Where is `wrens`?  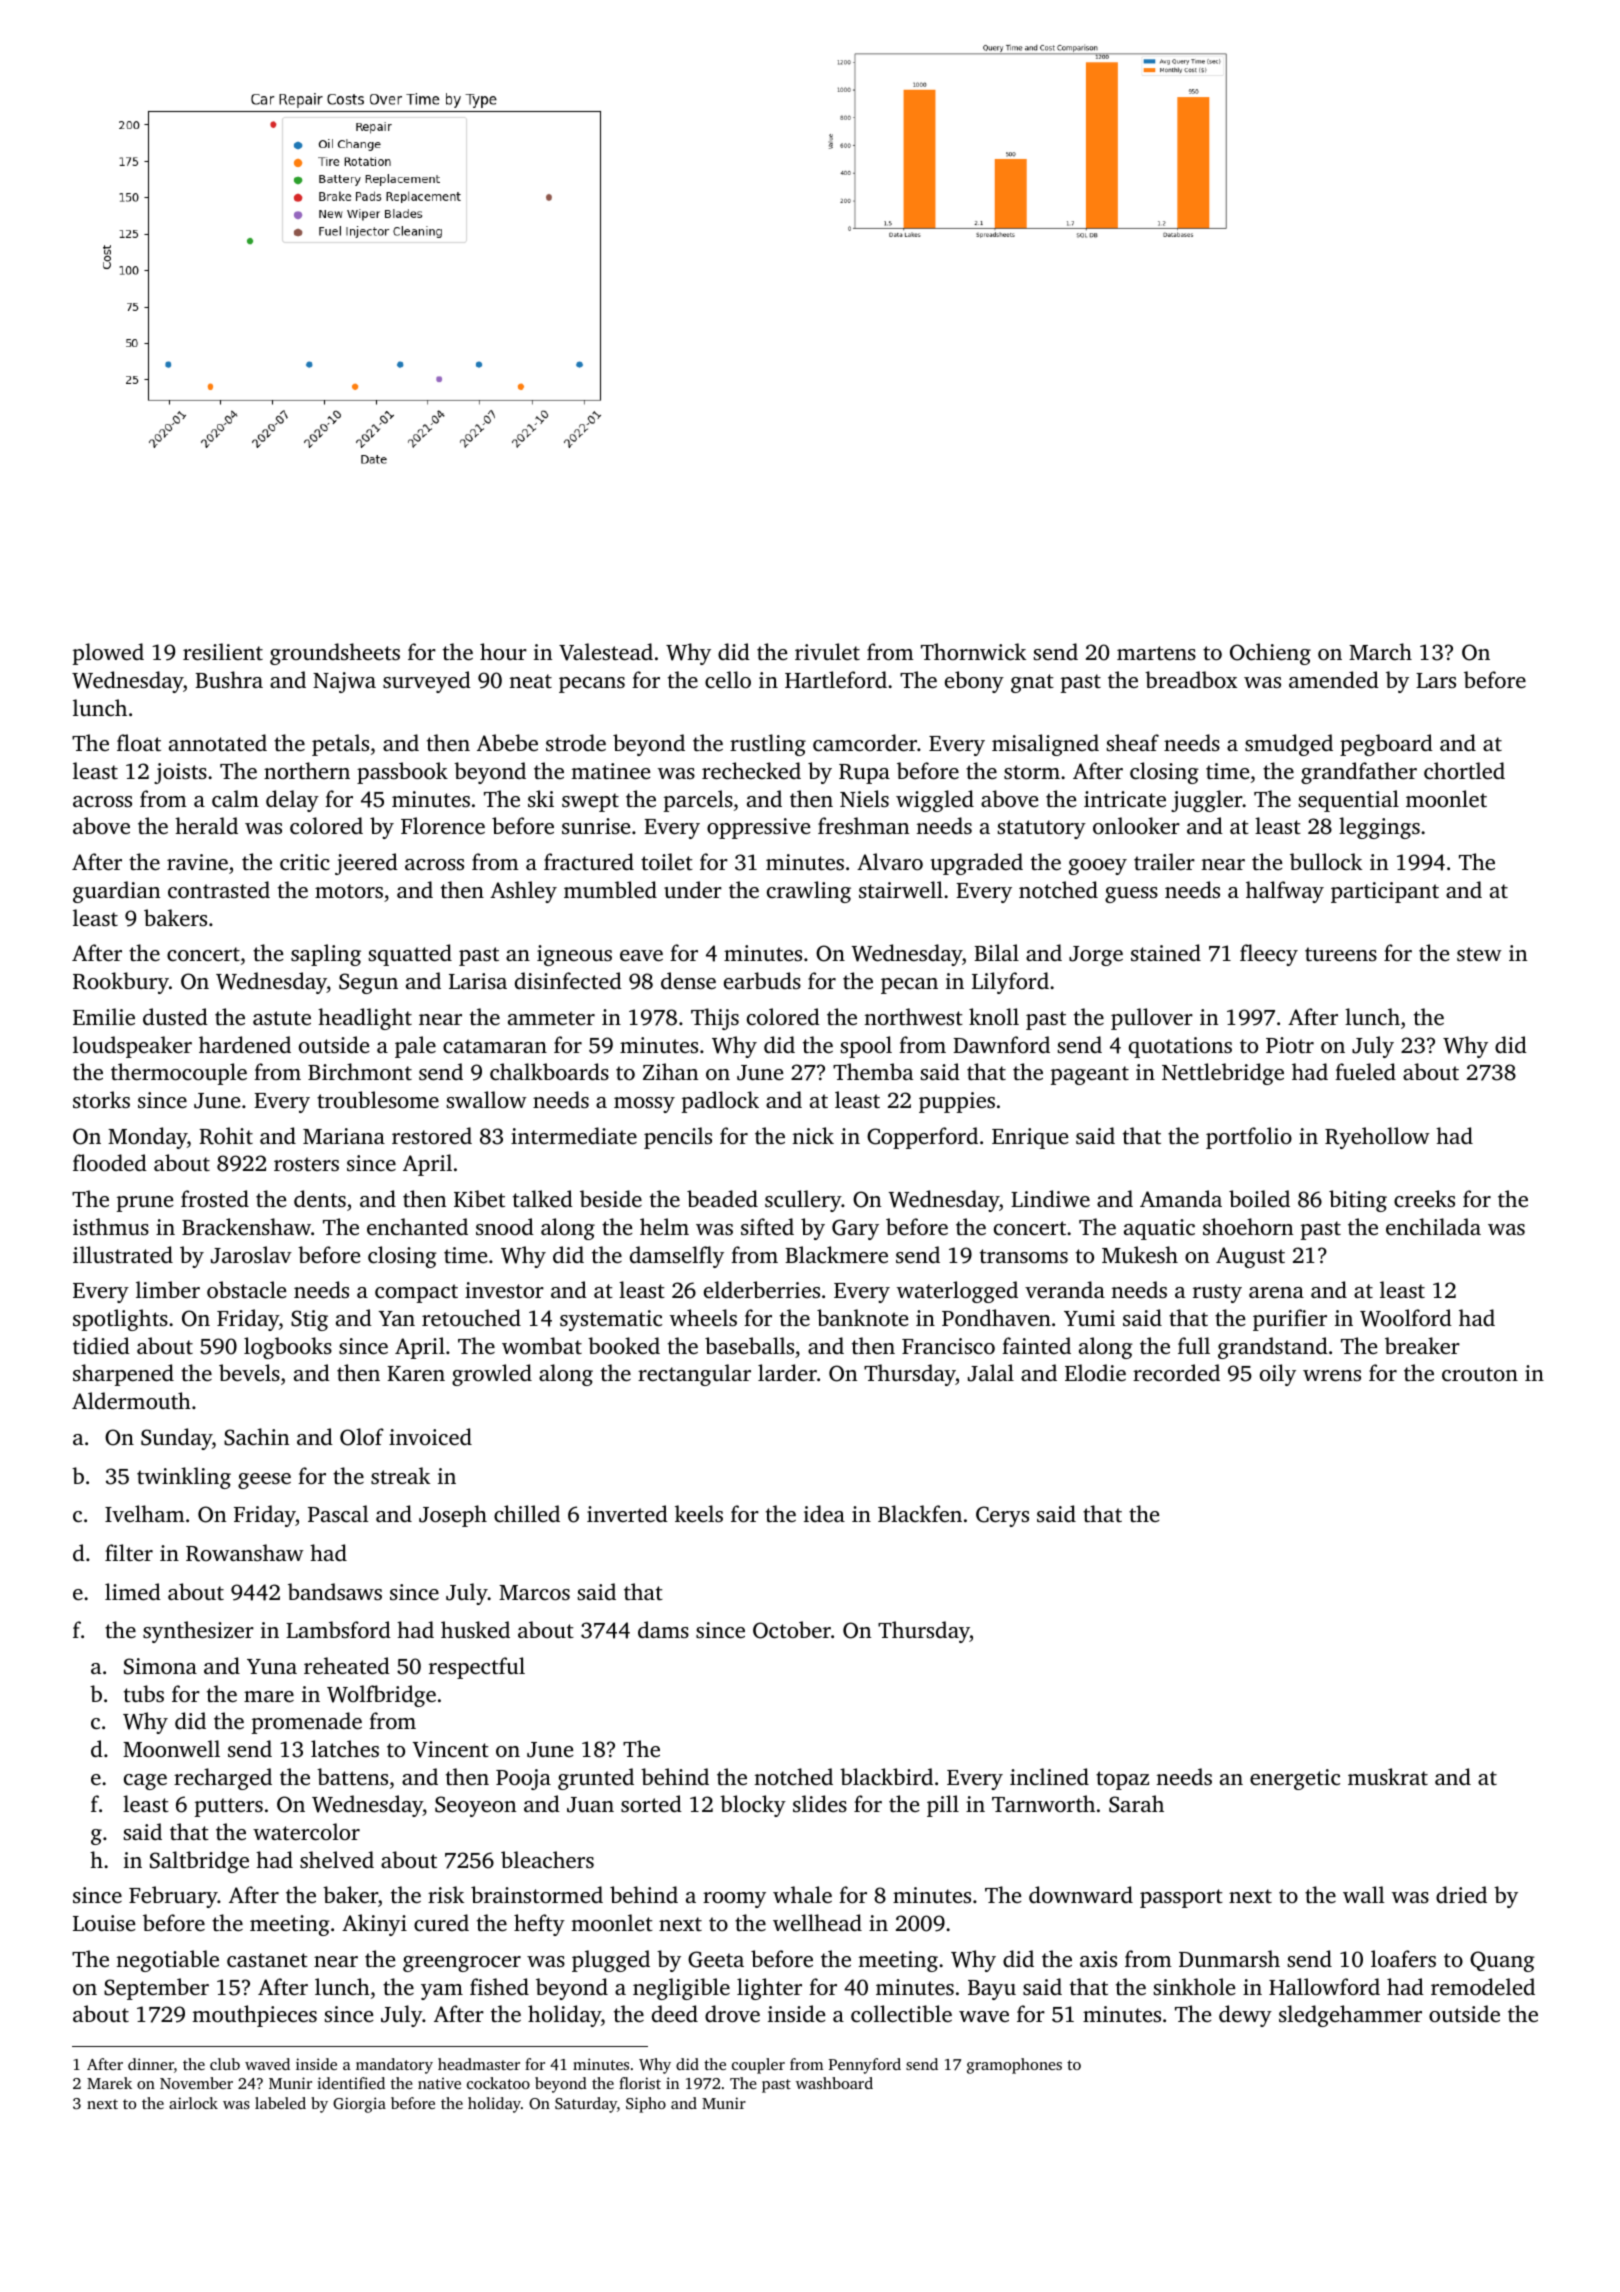 wrens is located at coordinates (1332, 1375).
